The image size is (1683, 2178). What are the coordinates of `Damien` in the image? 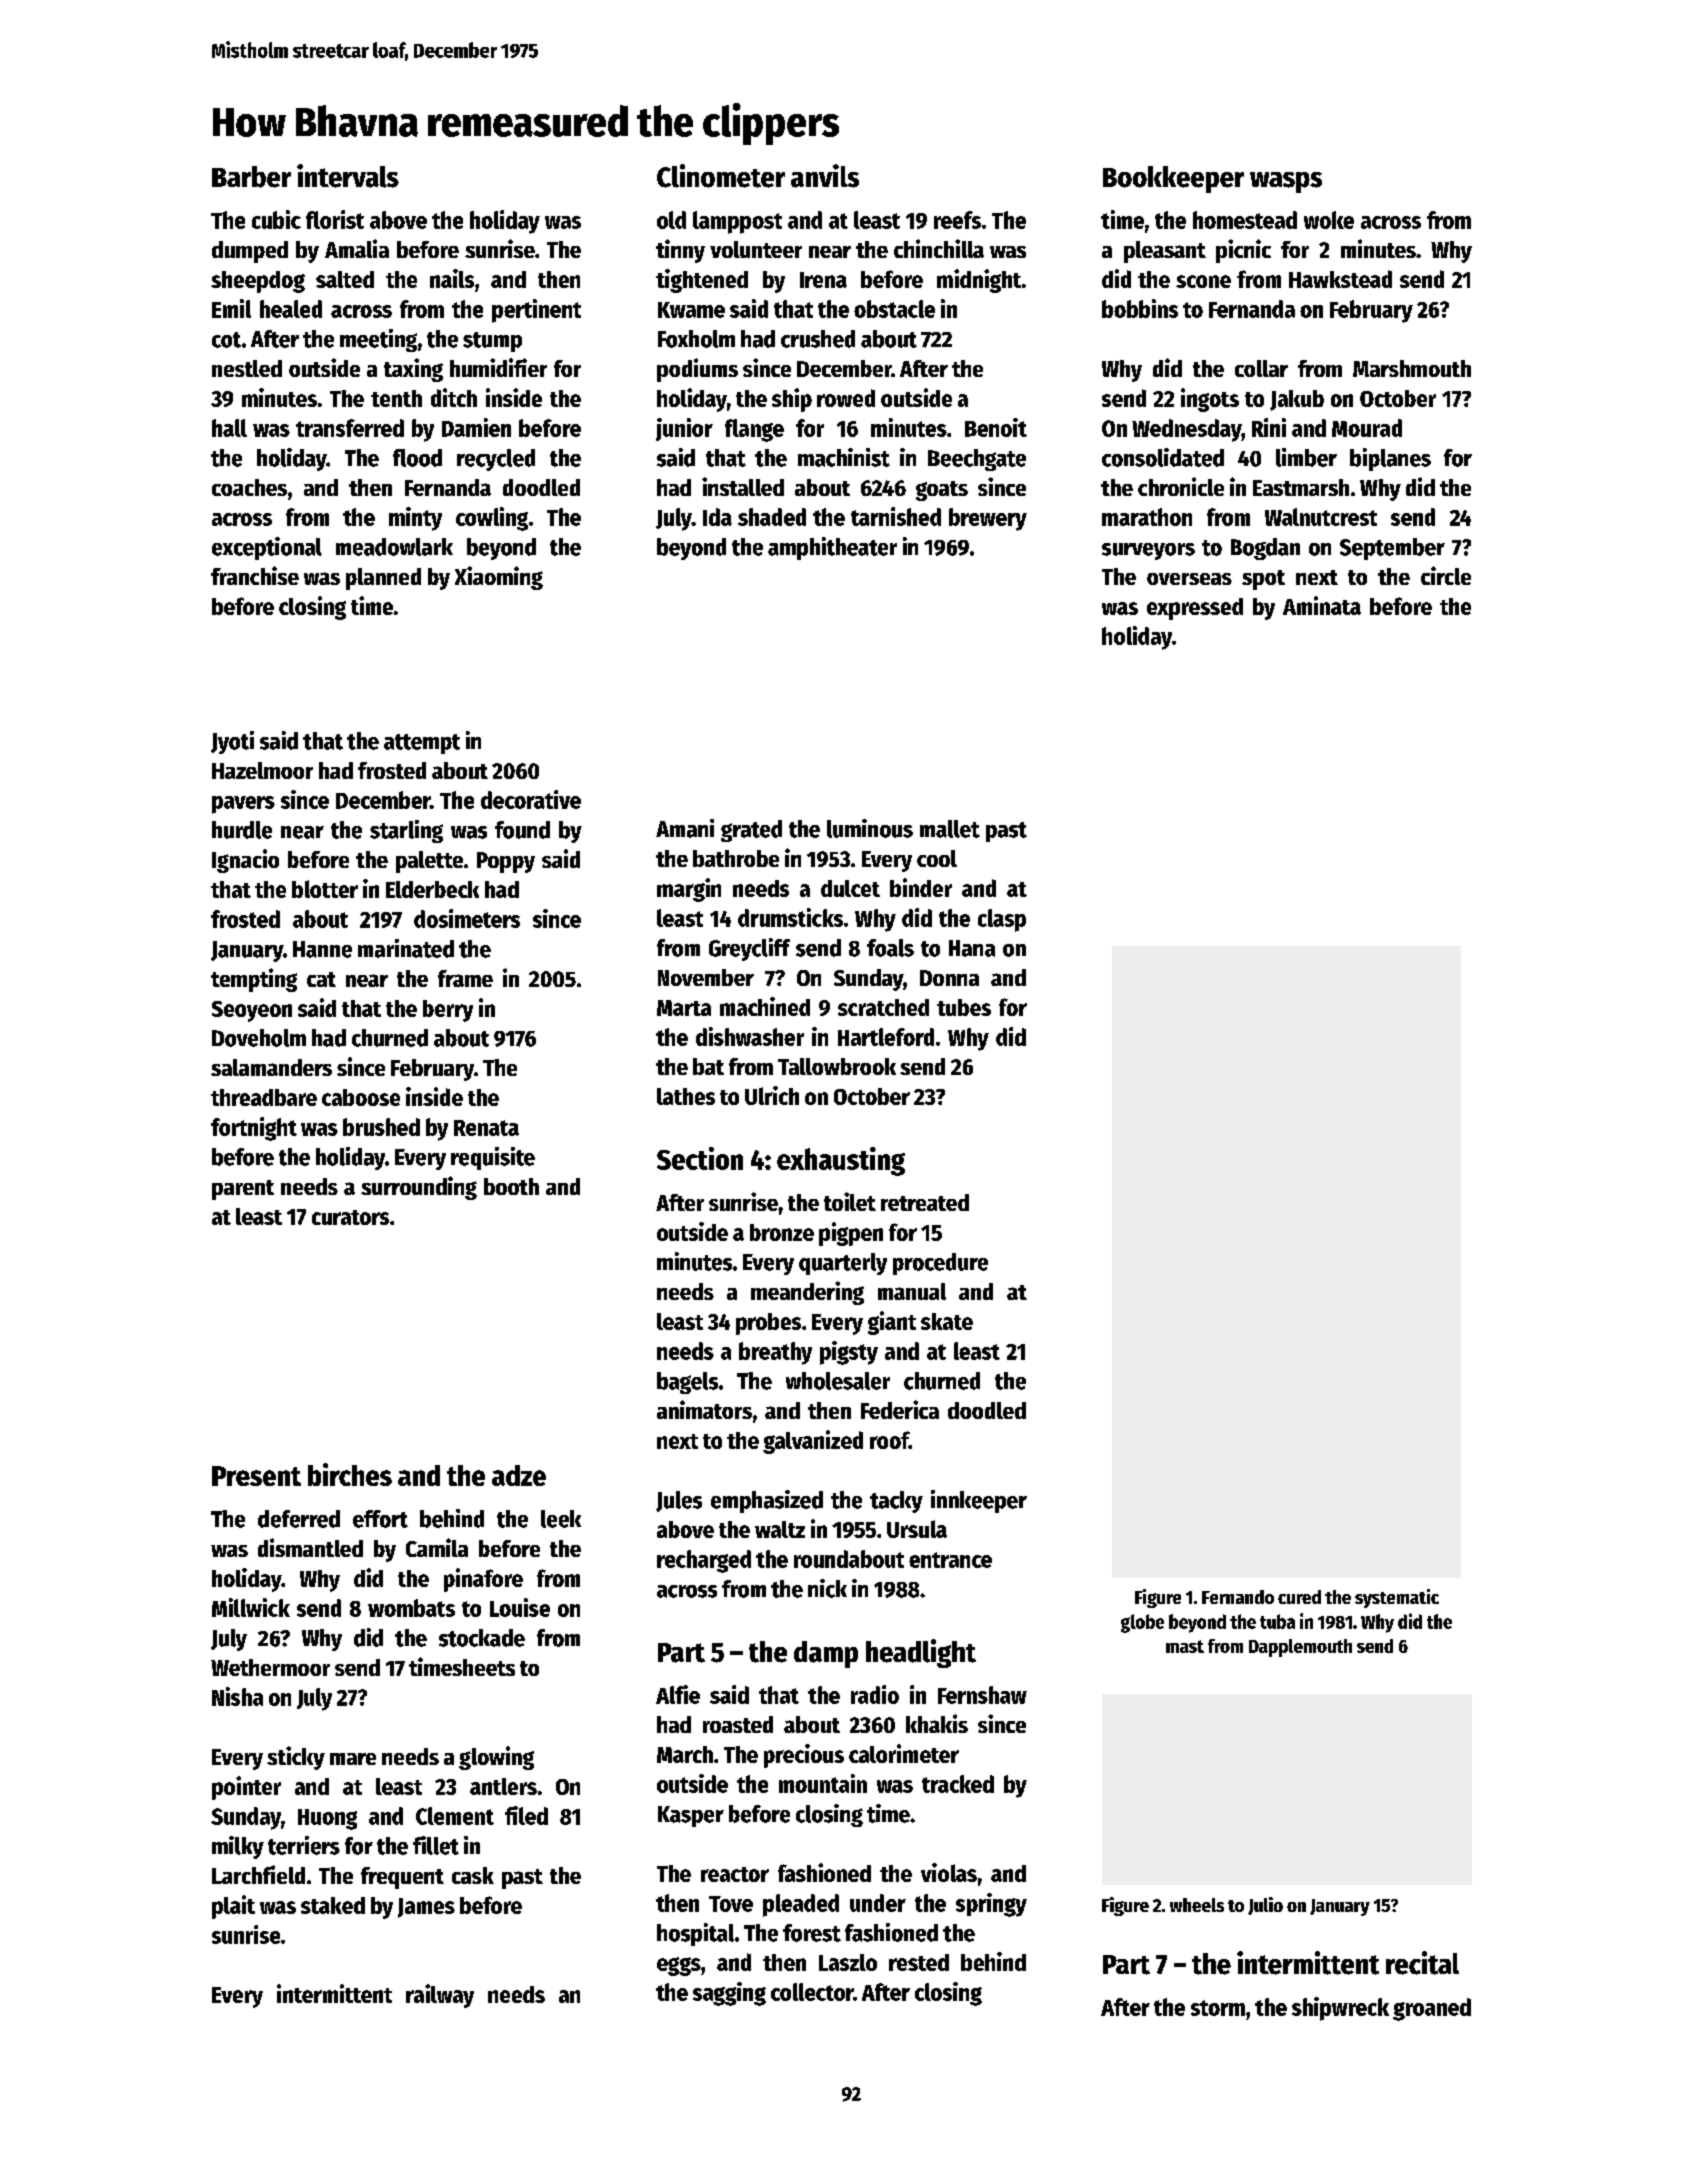 It's located at (476, 427).
